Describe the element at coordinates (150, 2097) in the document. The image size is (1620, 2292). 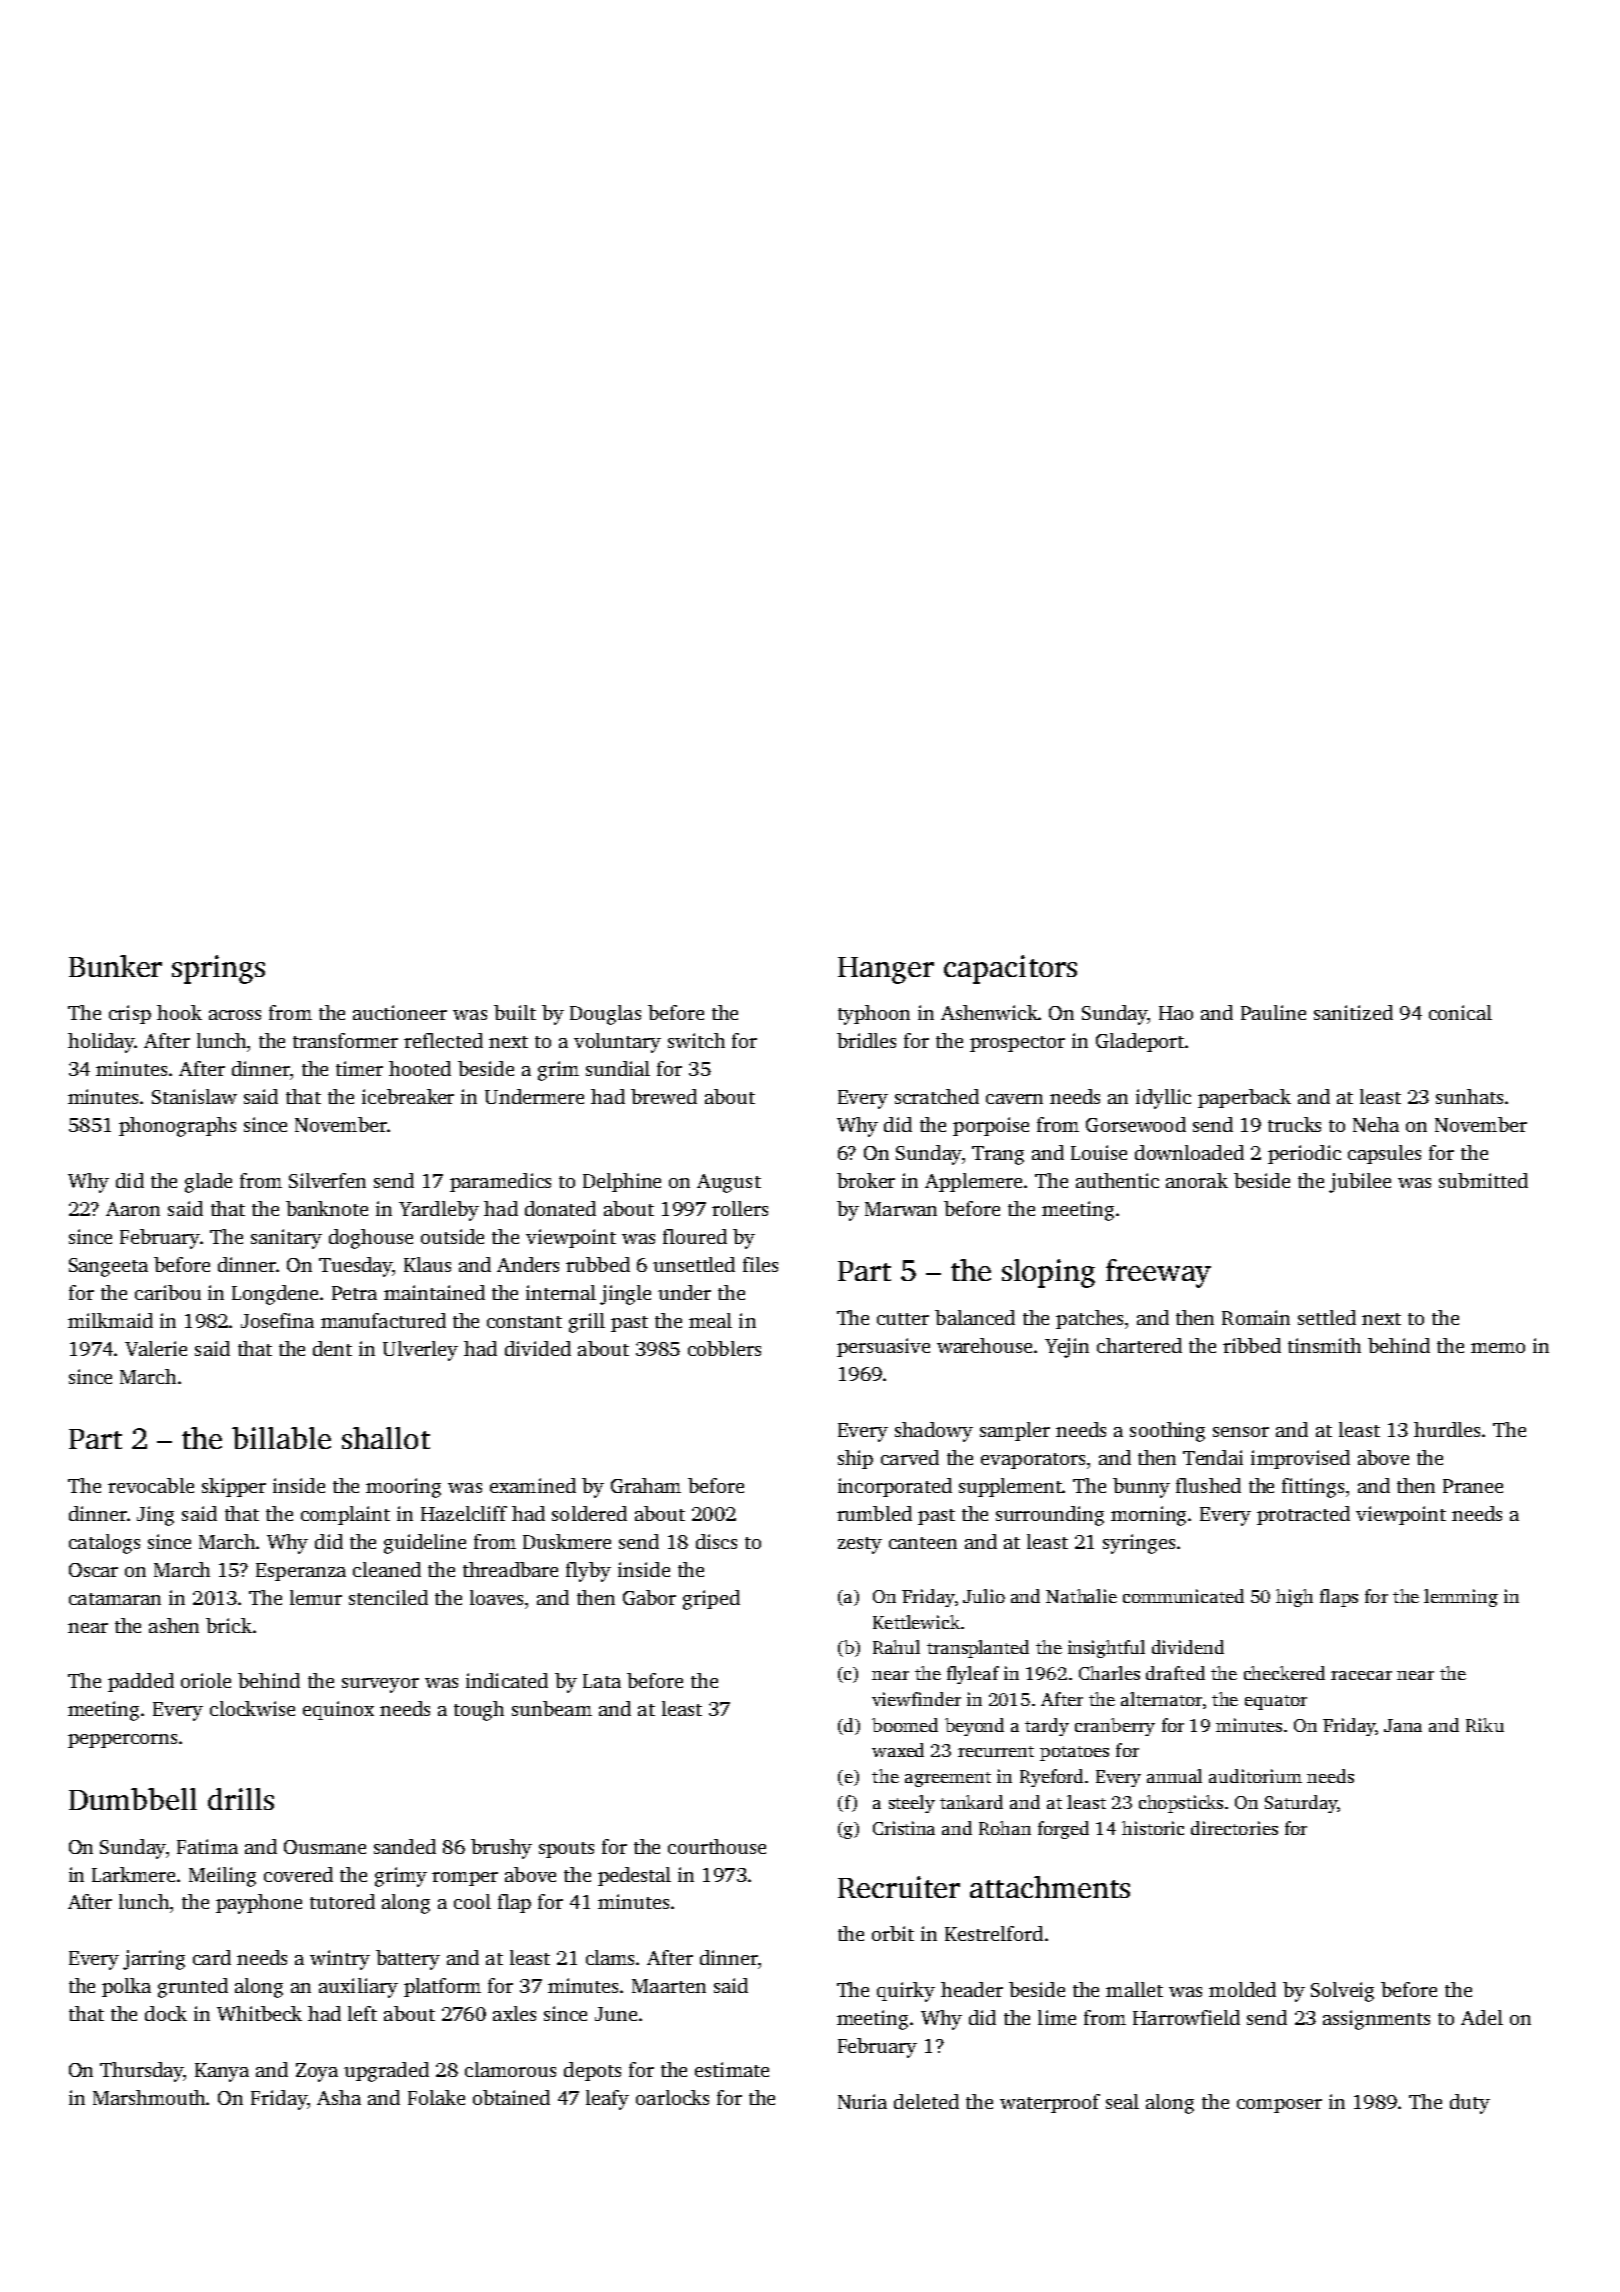
I see `Marshmouth` at that location.
